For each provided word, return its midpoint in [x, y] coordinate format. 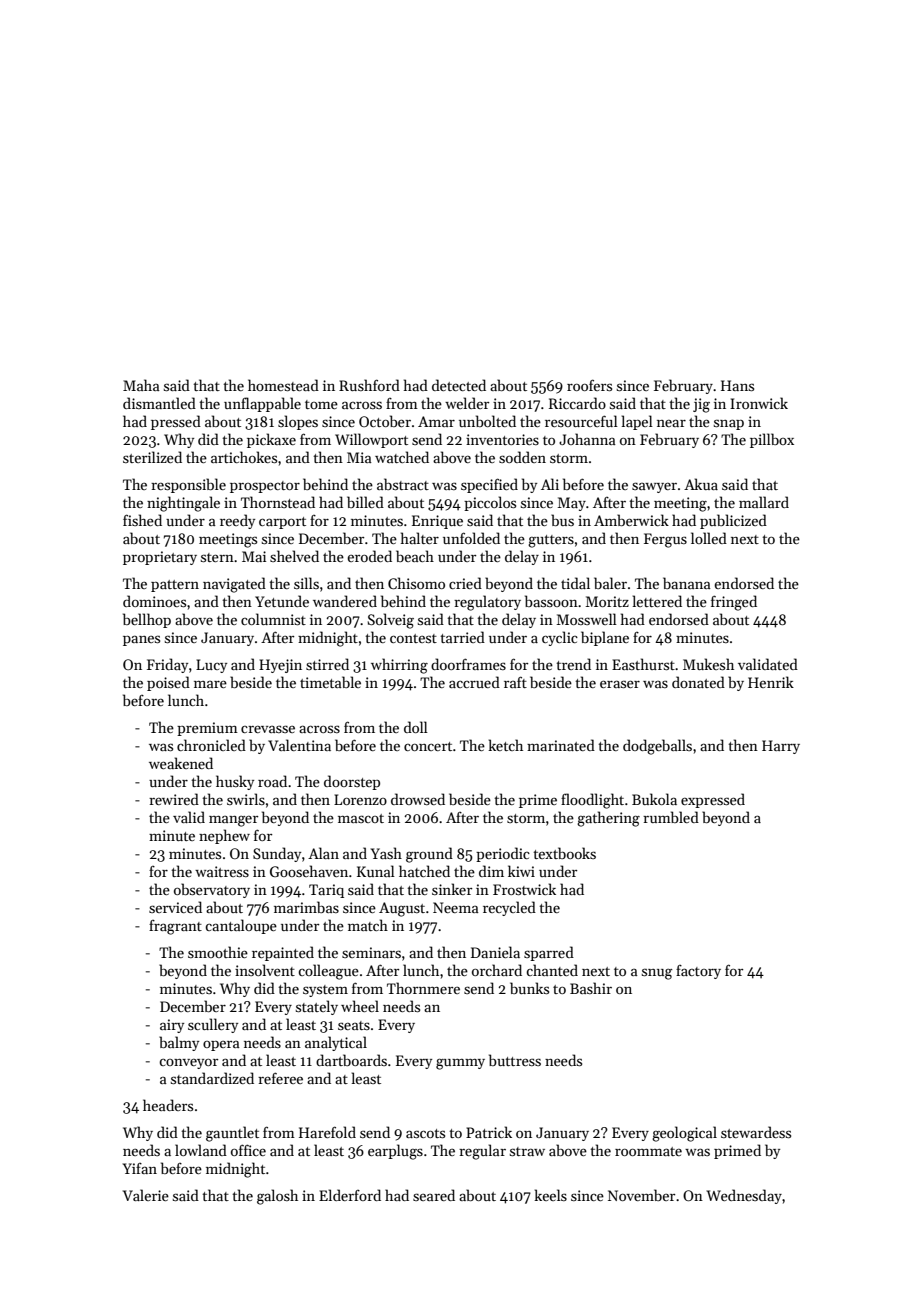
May [572, 504]
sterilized [152, 457]
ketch [505, 745]
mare [210, 684]
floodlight [592, 801]
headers [168, 1105]
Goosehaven [309, 871]
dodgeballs [657, 747]
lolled [709, 538]
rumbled [671, 817]
